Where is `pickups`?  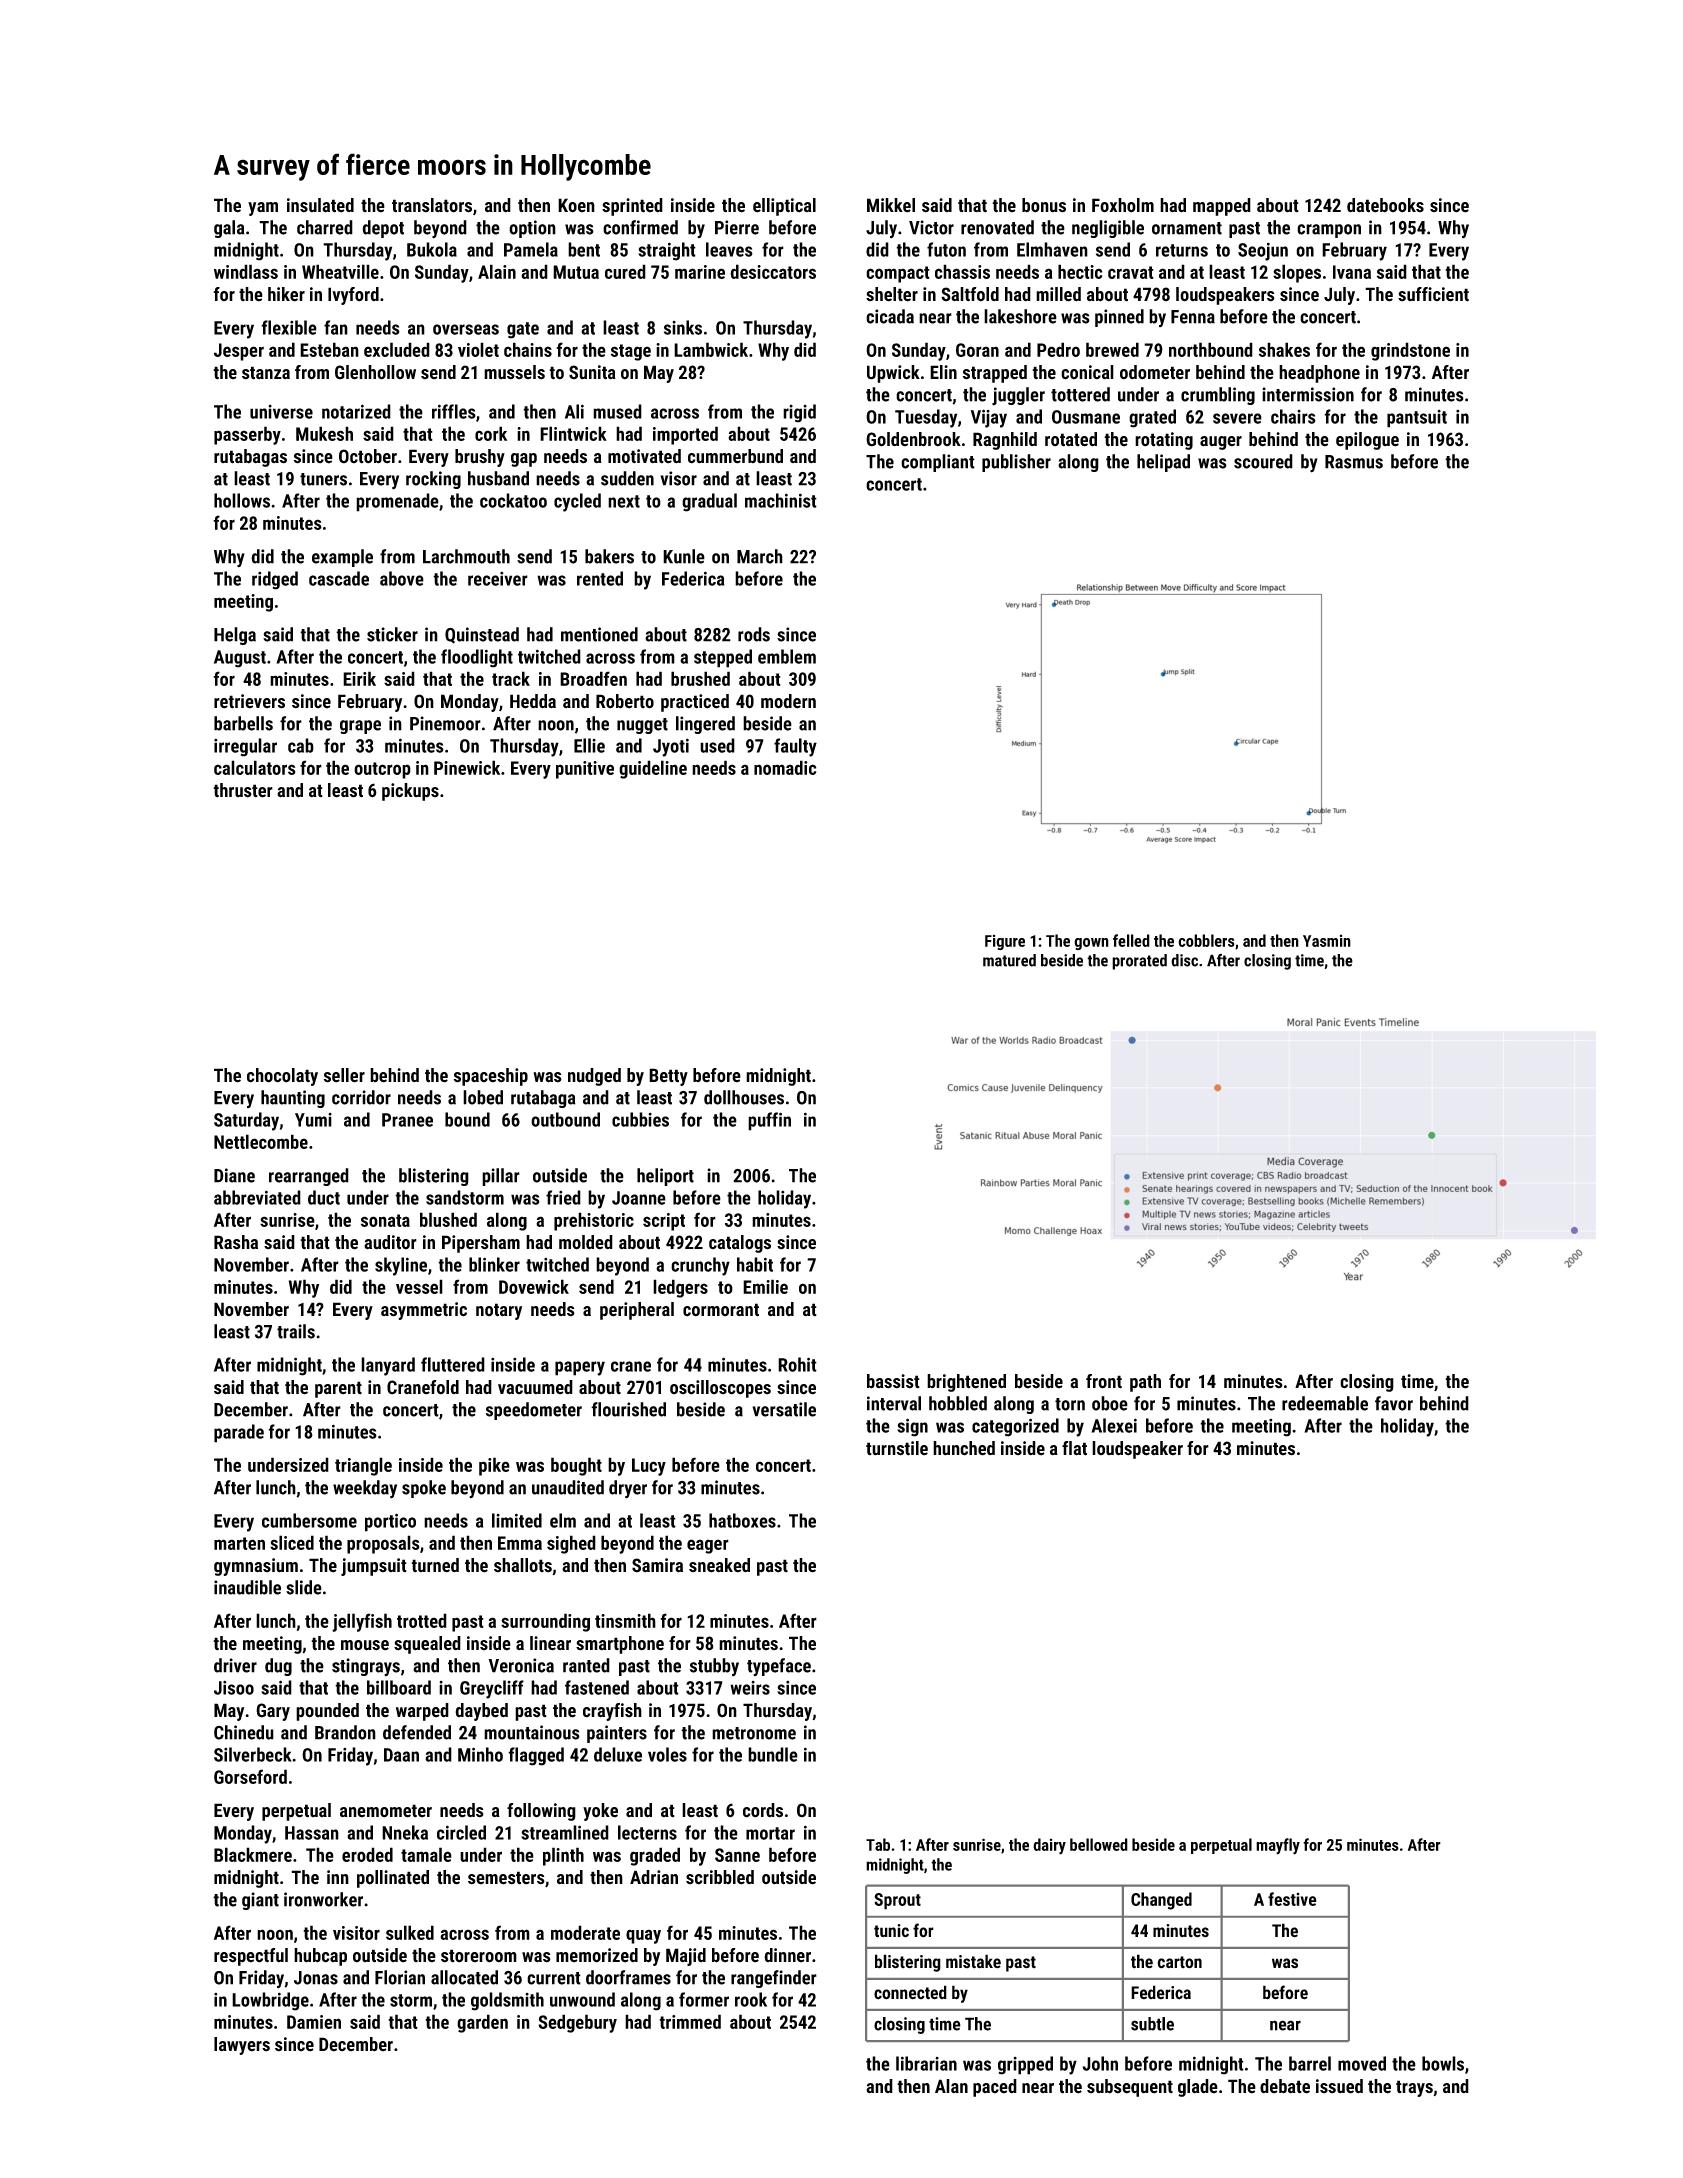 pickups is located at coordinates (410, 792).
